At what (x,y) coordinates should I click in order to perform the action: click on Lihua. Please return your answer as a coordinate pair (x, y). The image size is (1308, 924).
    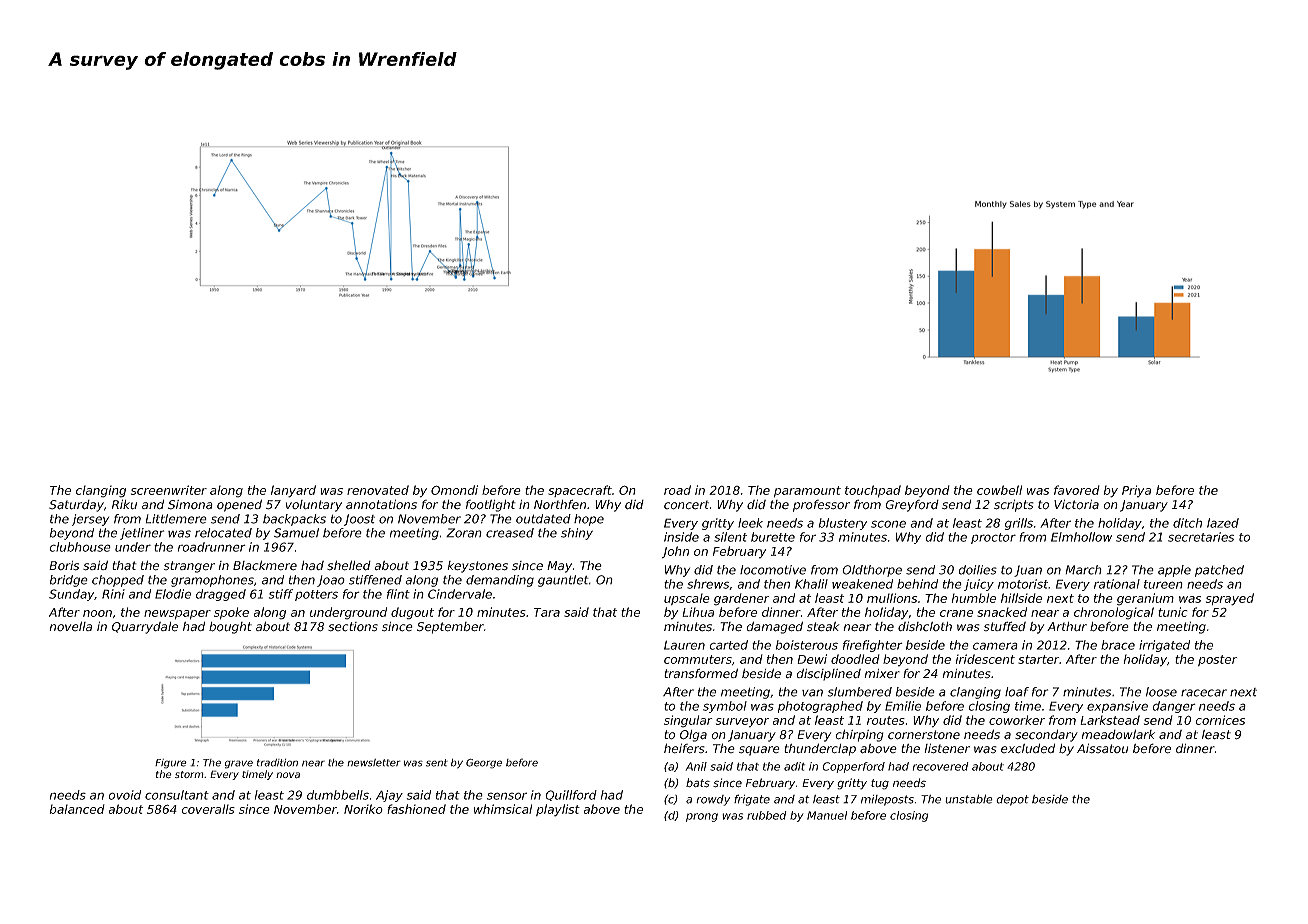
    Looking at the image, I should click on (698, 612).
